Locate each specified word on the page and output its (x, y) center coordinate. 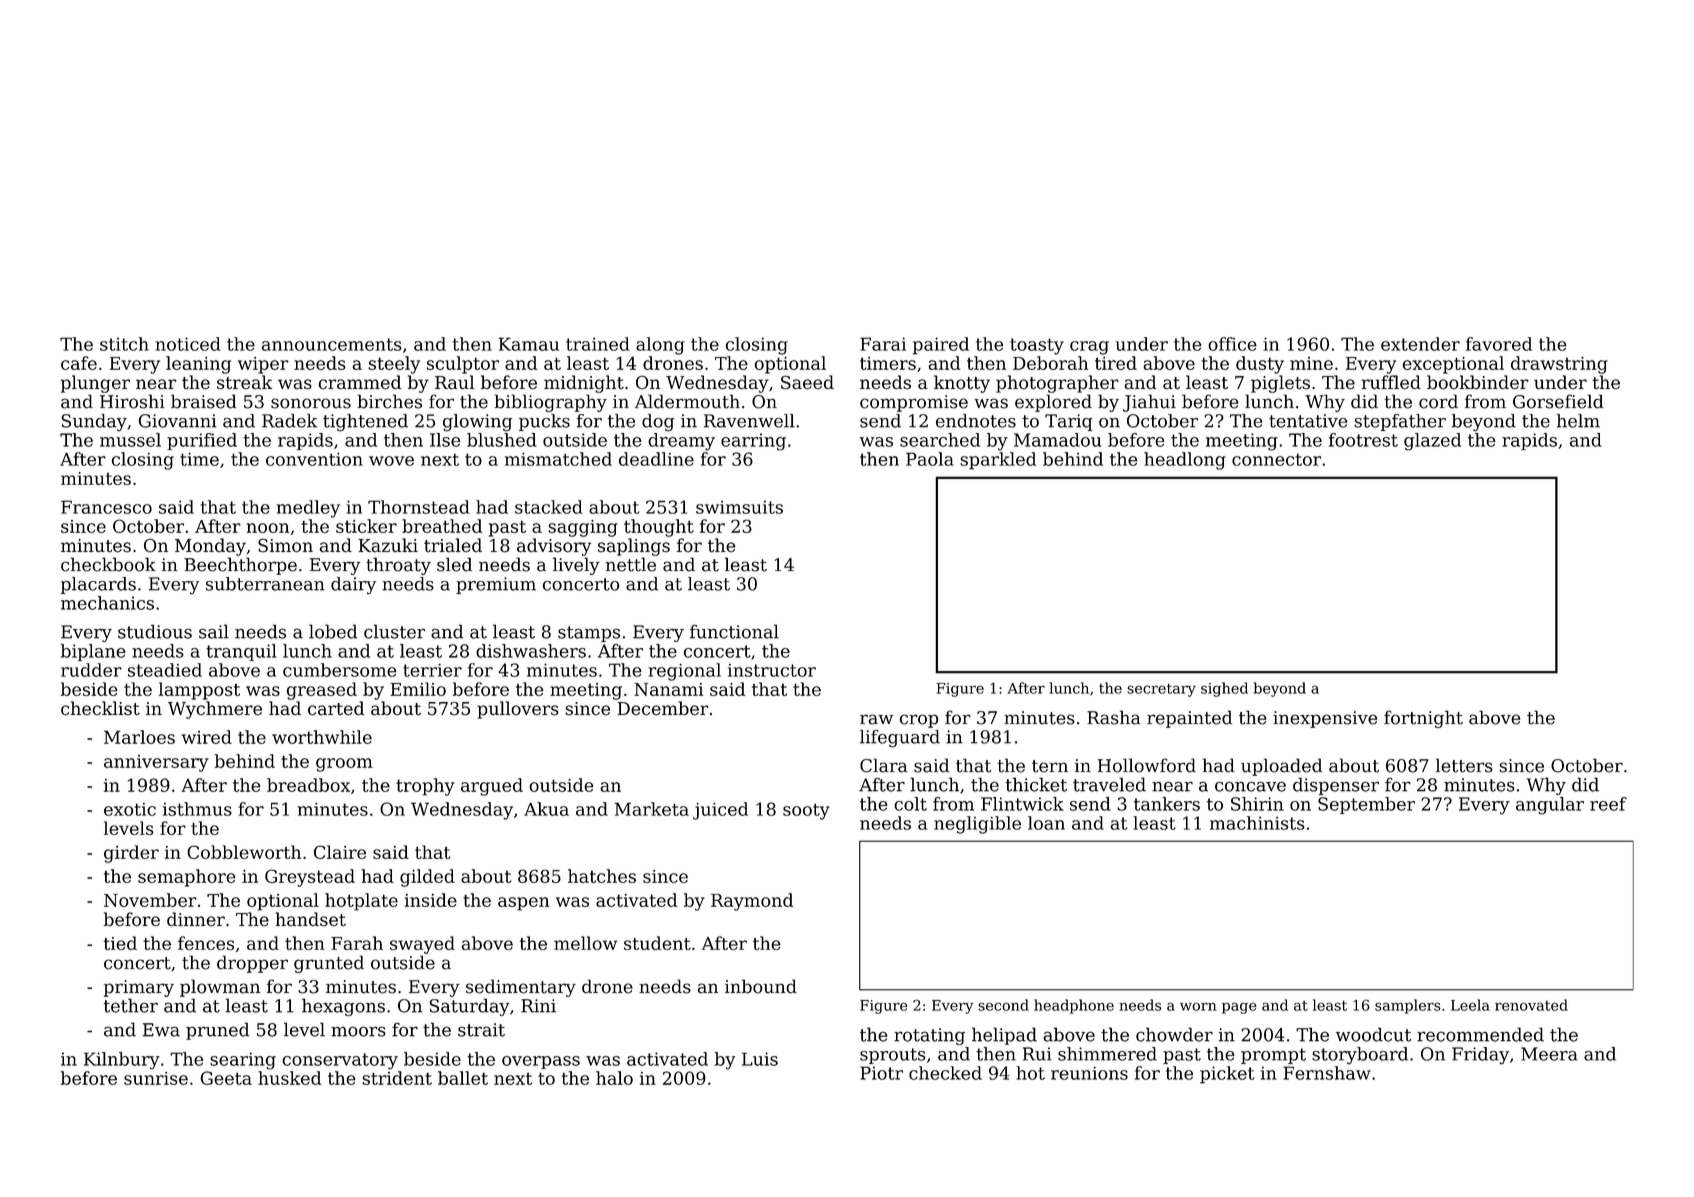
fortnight (1423, 719)
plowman (220, 988)
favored (1499, 344)
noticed (188, 344)
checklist (100, 708)
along (660, 346)
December (663, 708)
